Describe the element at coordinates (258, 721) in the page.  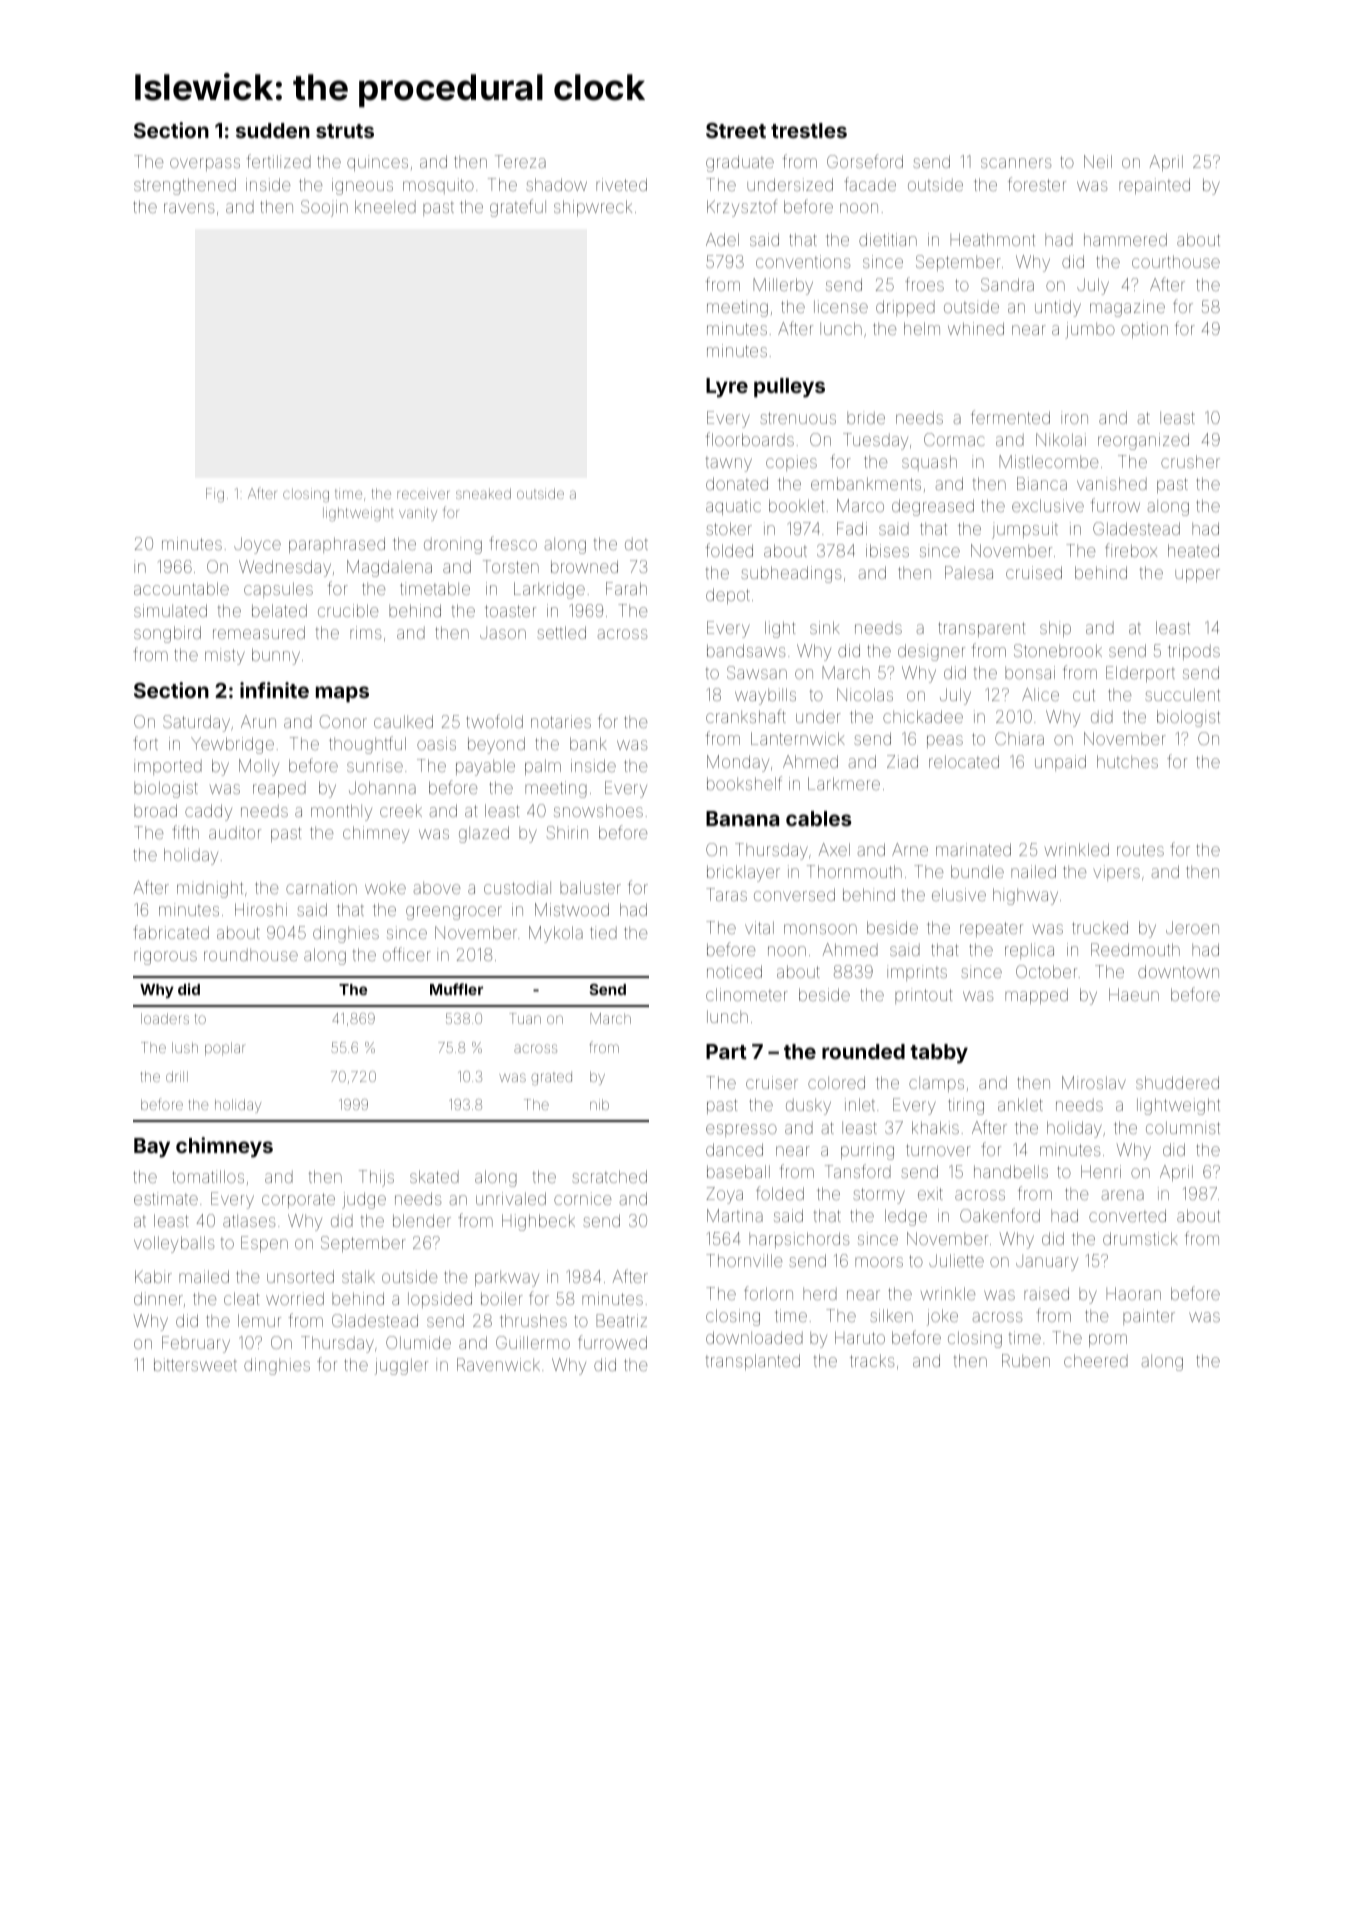
I see `Arun` at that location.
